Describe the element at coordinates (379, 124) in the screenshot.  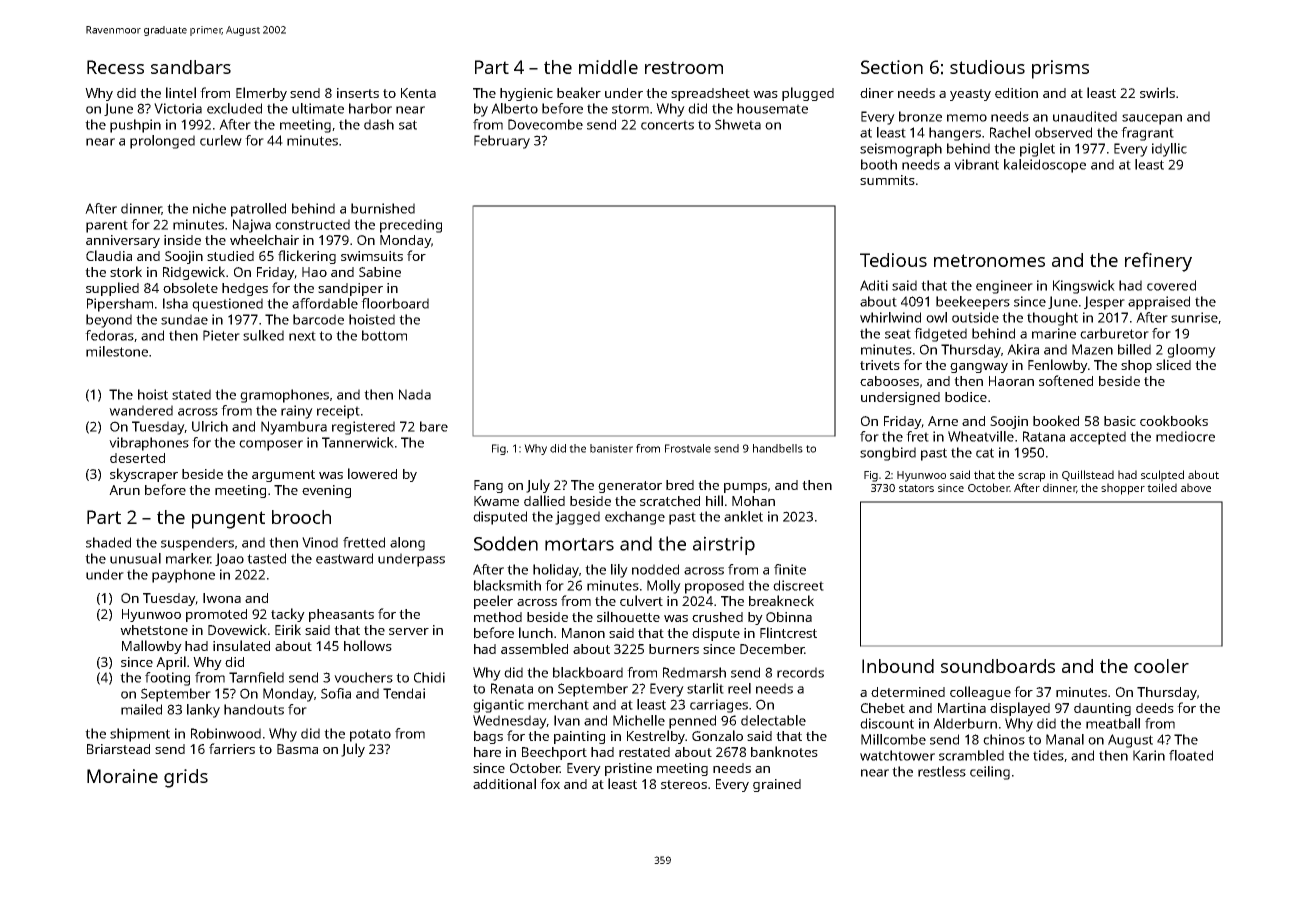
I see `dash` at that location.
